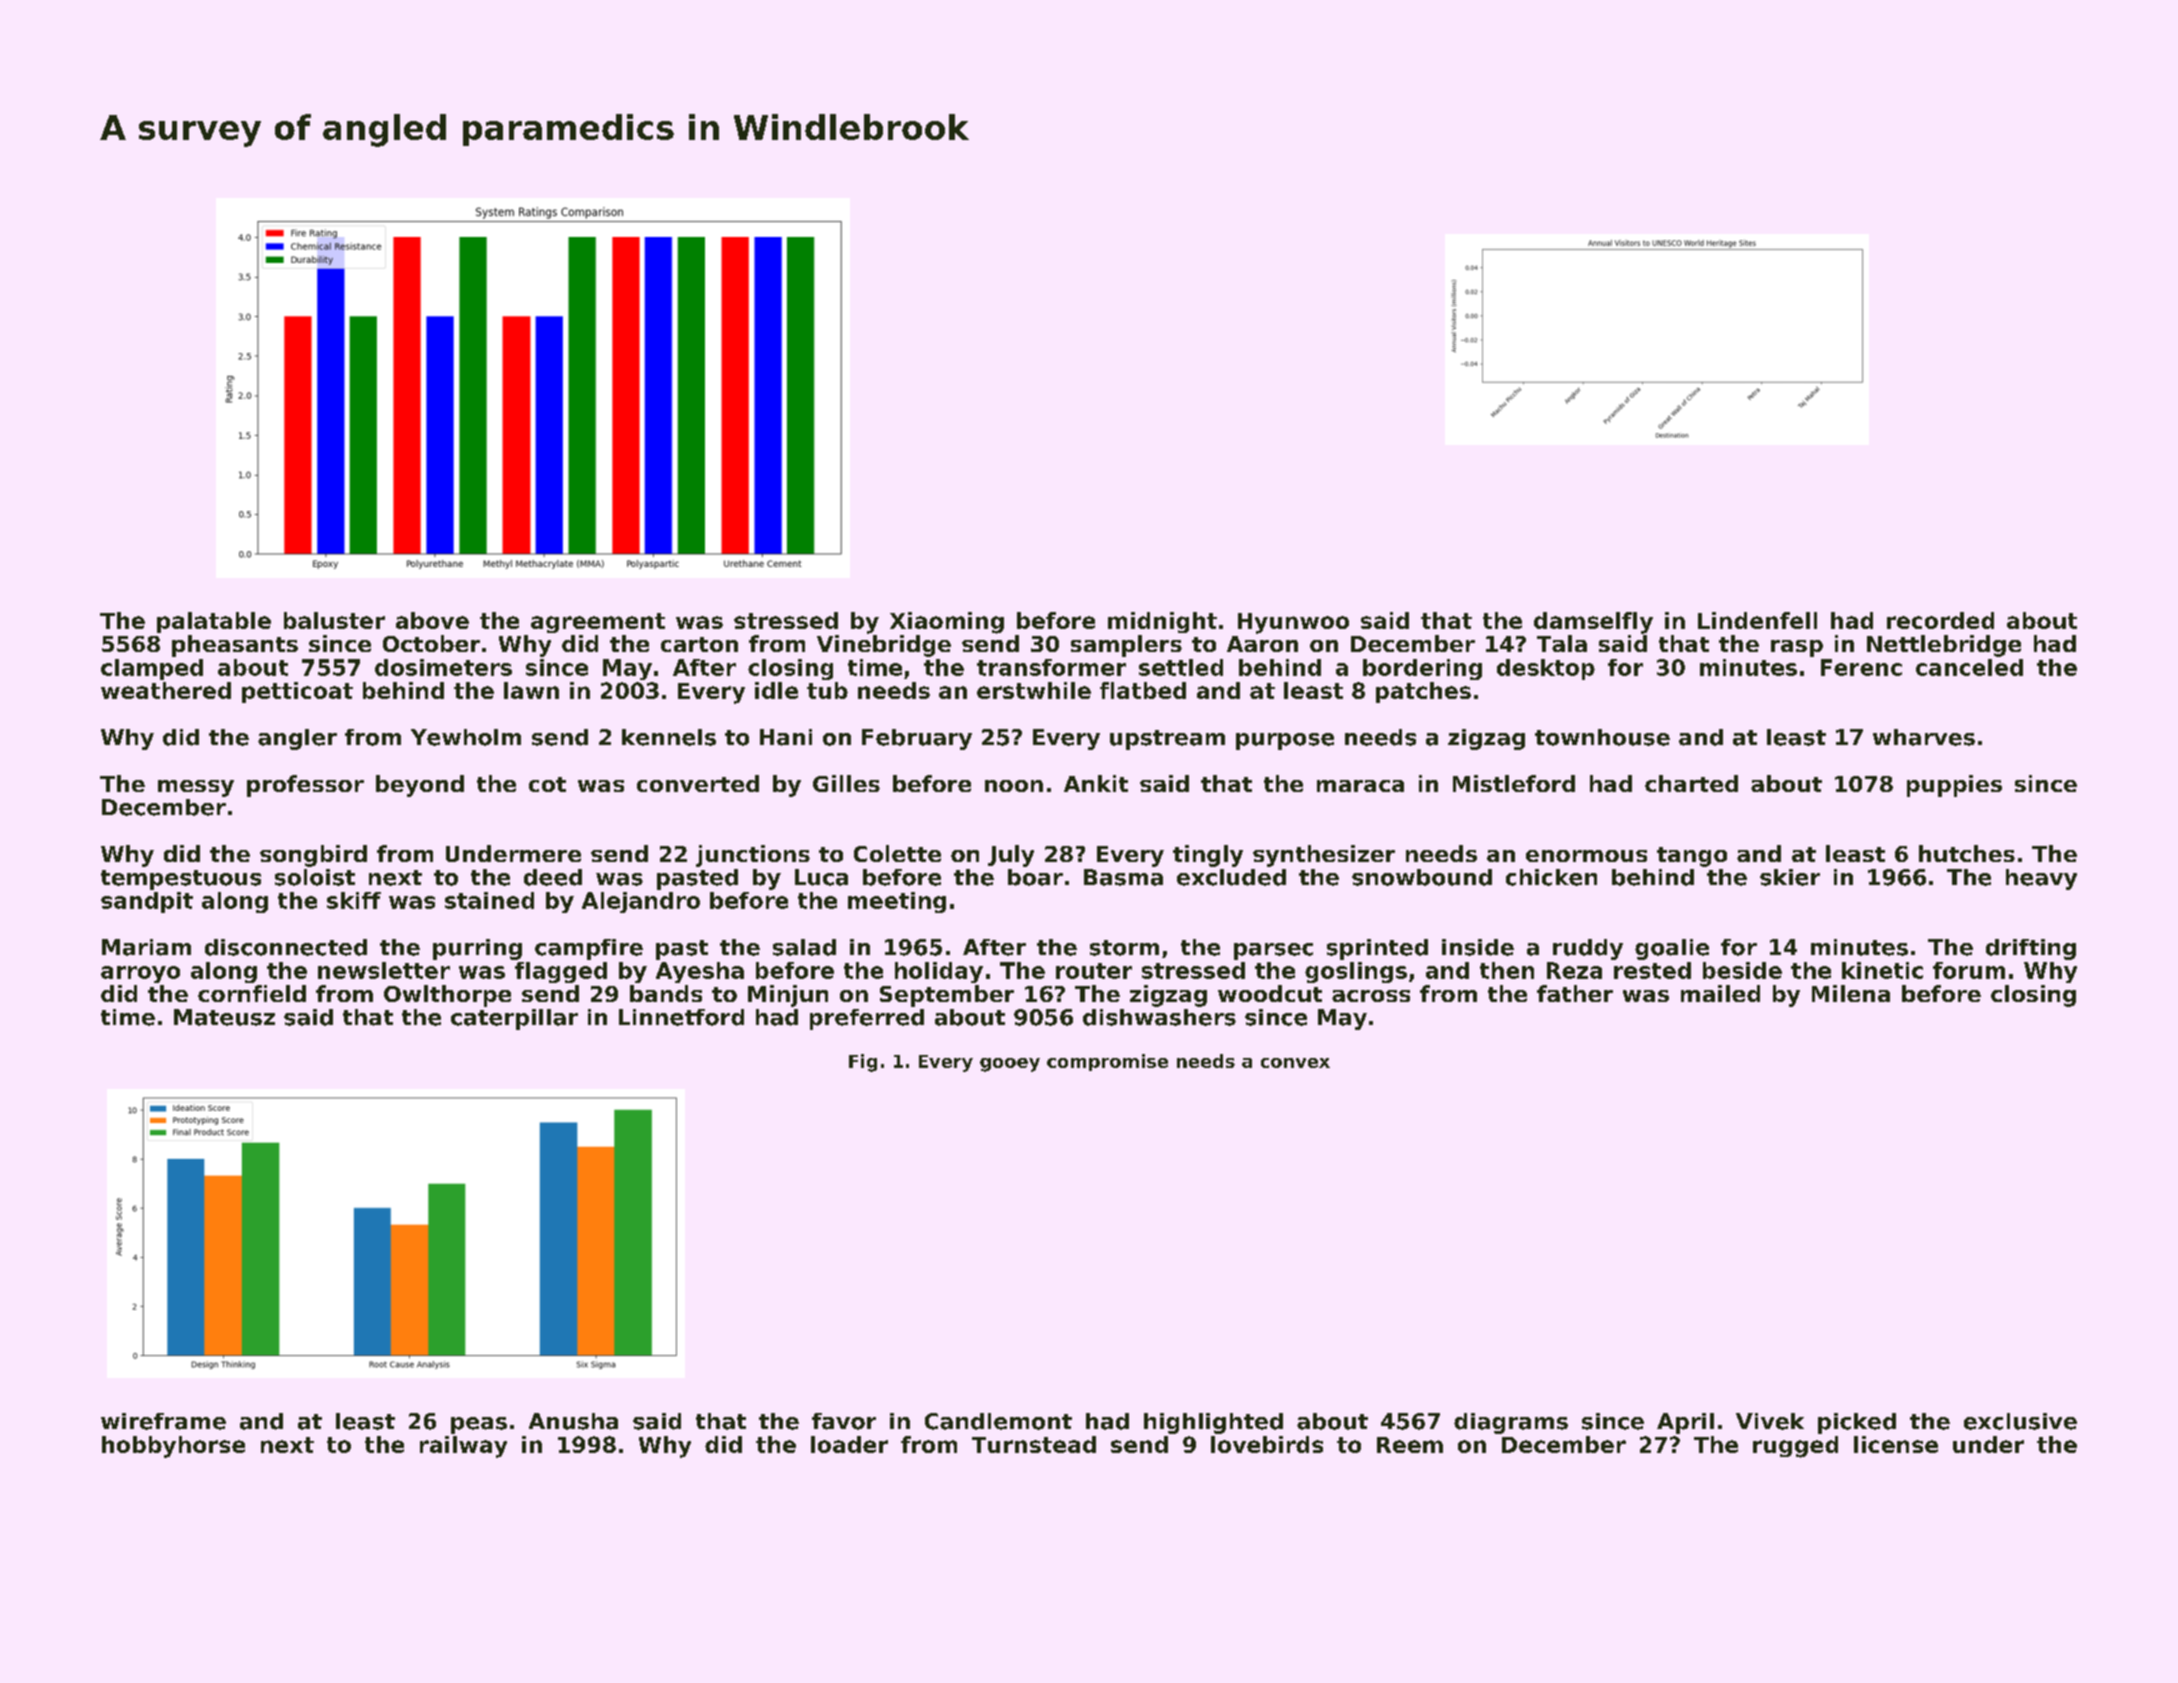 Image resolution: width=2178 pixels, height=1683 pixels. I want to click on townhouse, so click(1602, 737).
